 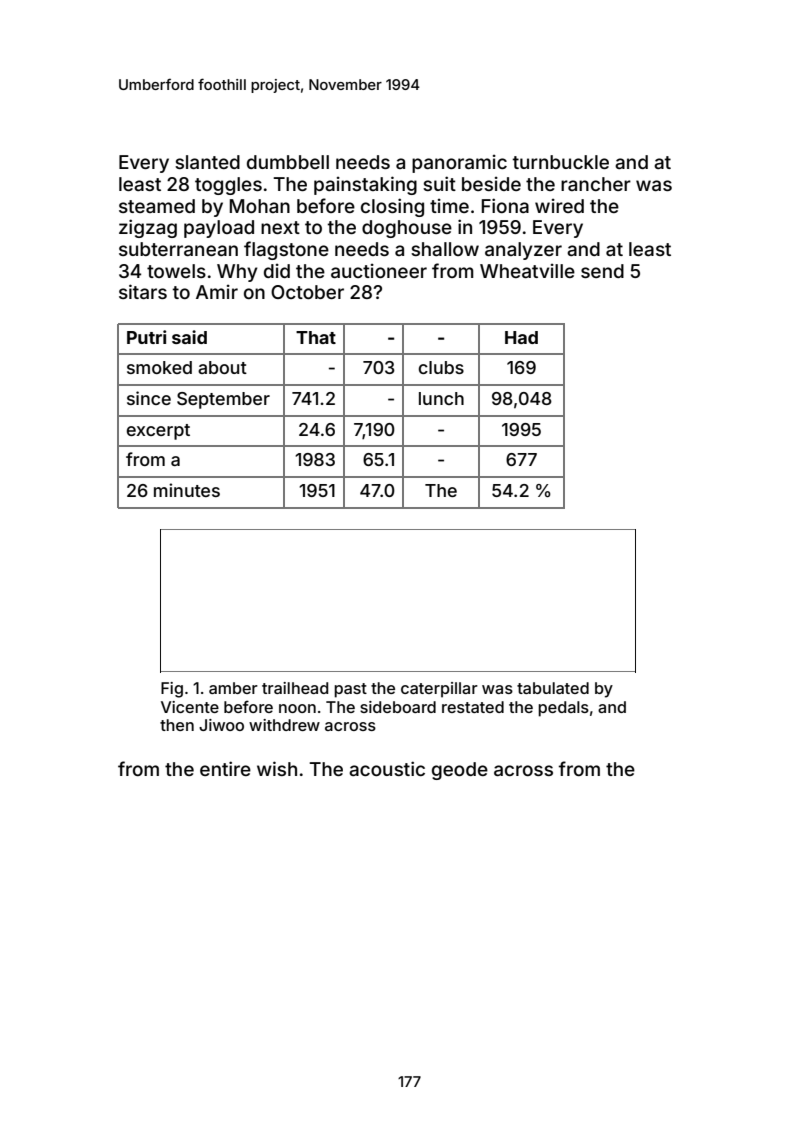 What do you see at coordinates (225, 768) in the screenshot?
I see `entire` at bounding box center [225, 768].
